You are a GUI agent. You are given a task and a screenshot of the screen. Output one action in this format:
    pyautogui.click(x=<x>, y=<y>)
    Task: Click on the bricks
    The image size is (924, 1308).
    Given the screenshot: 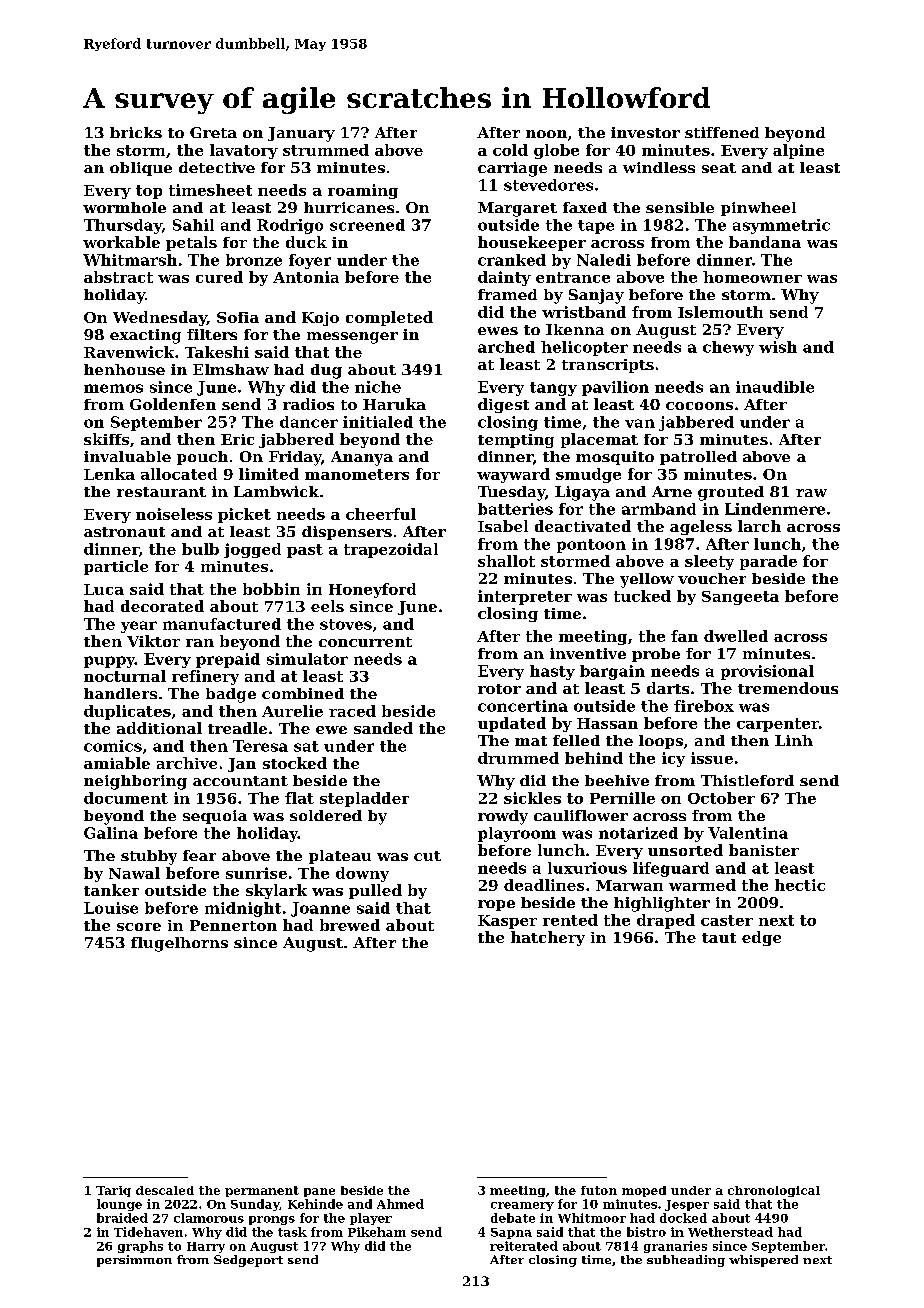 What is the action you would take?
    pyautogui.click(x=136, y=132)
